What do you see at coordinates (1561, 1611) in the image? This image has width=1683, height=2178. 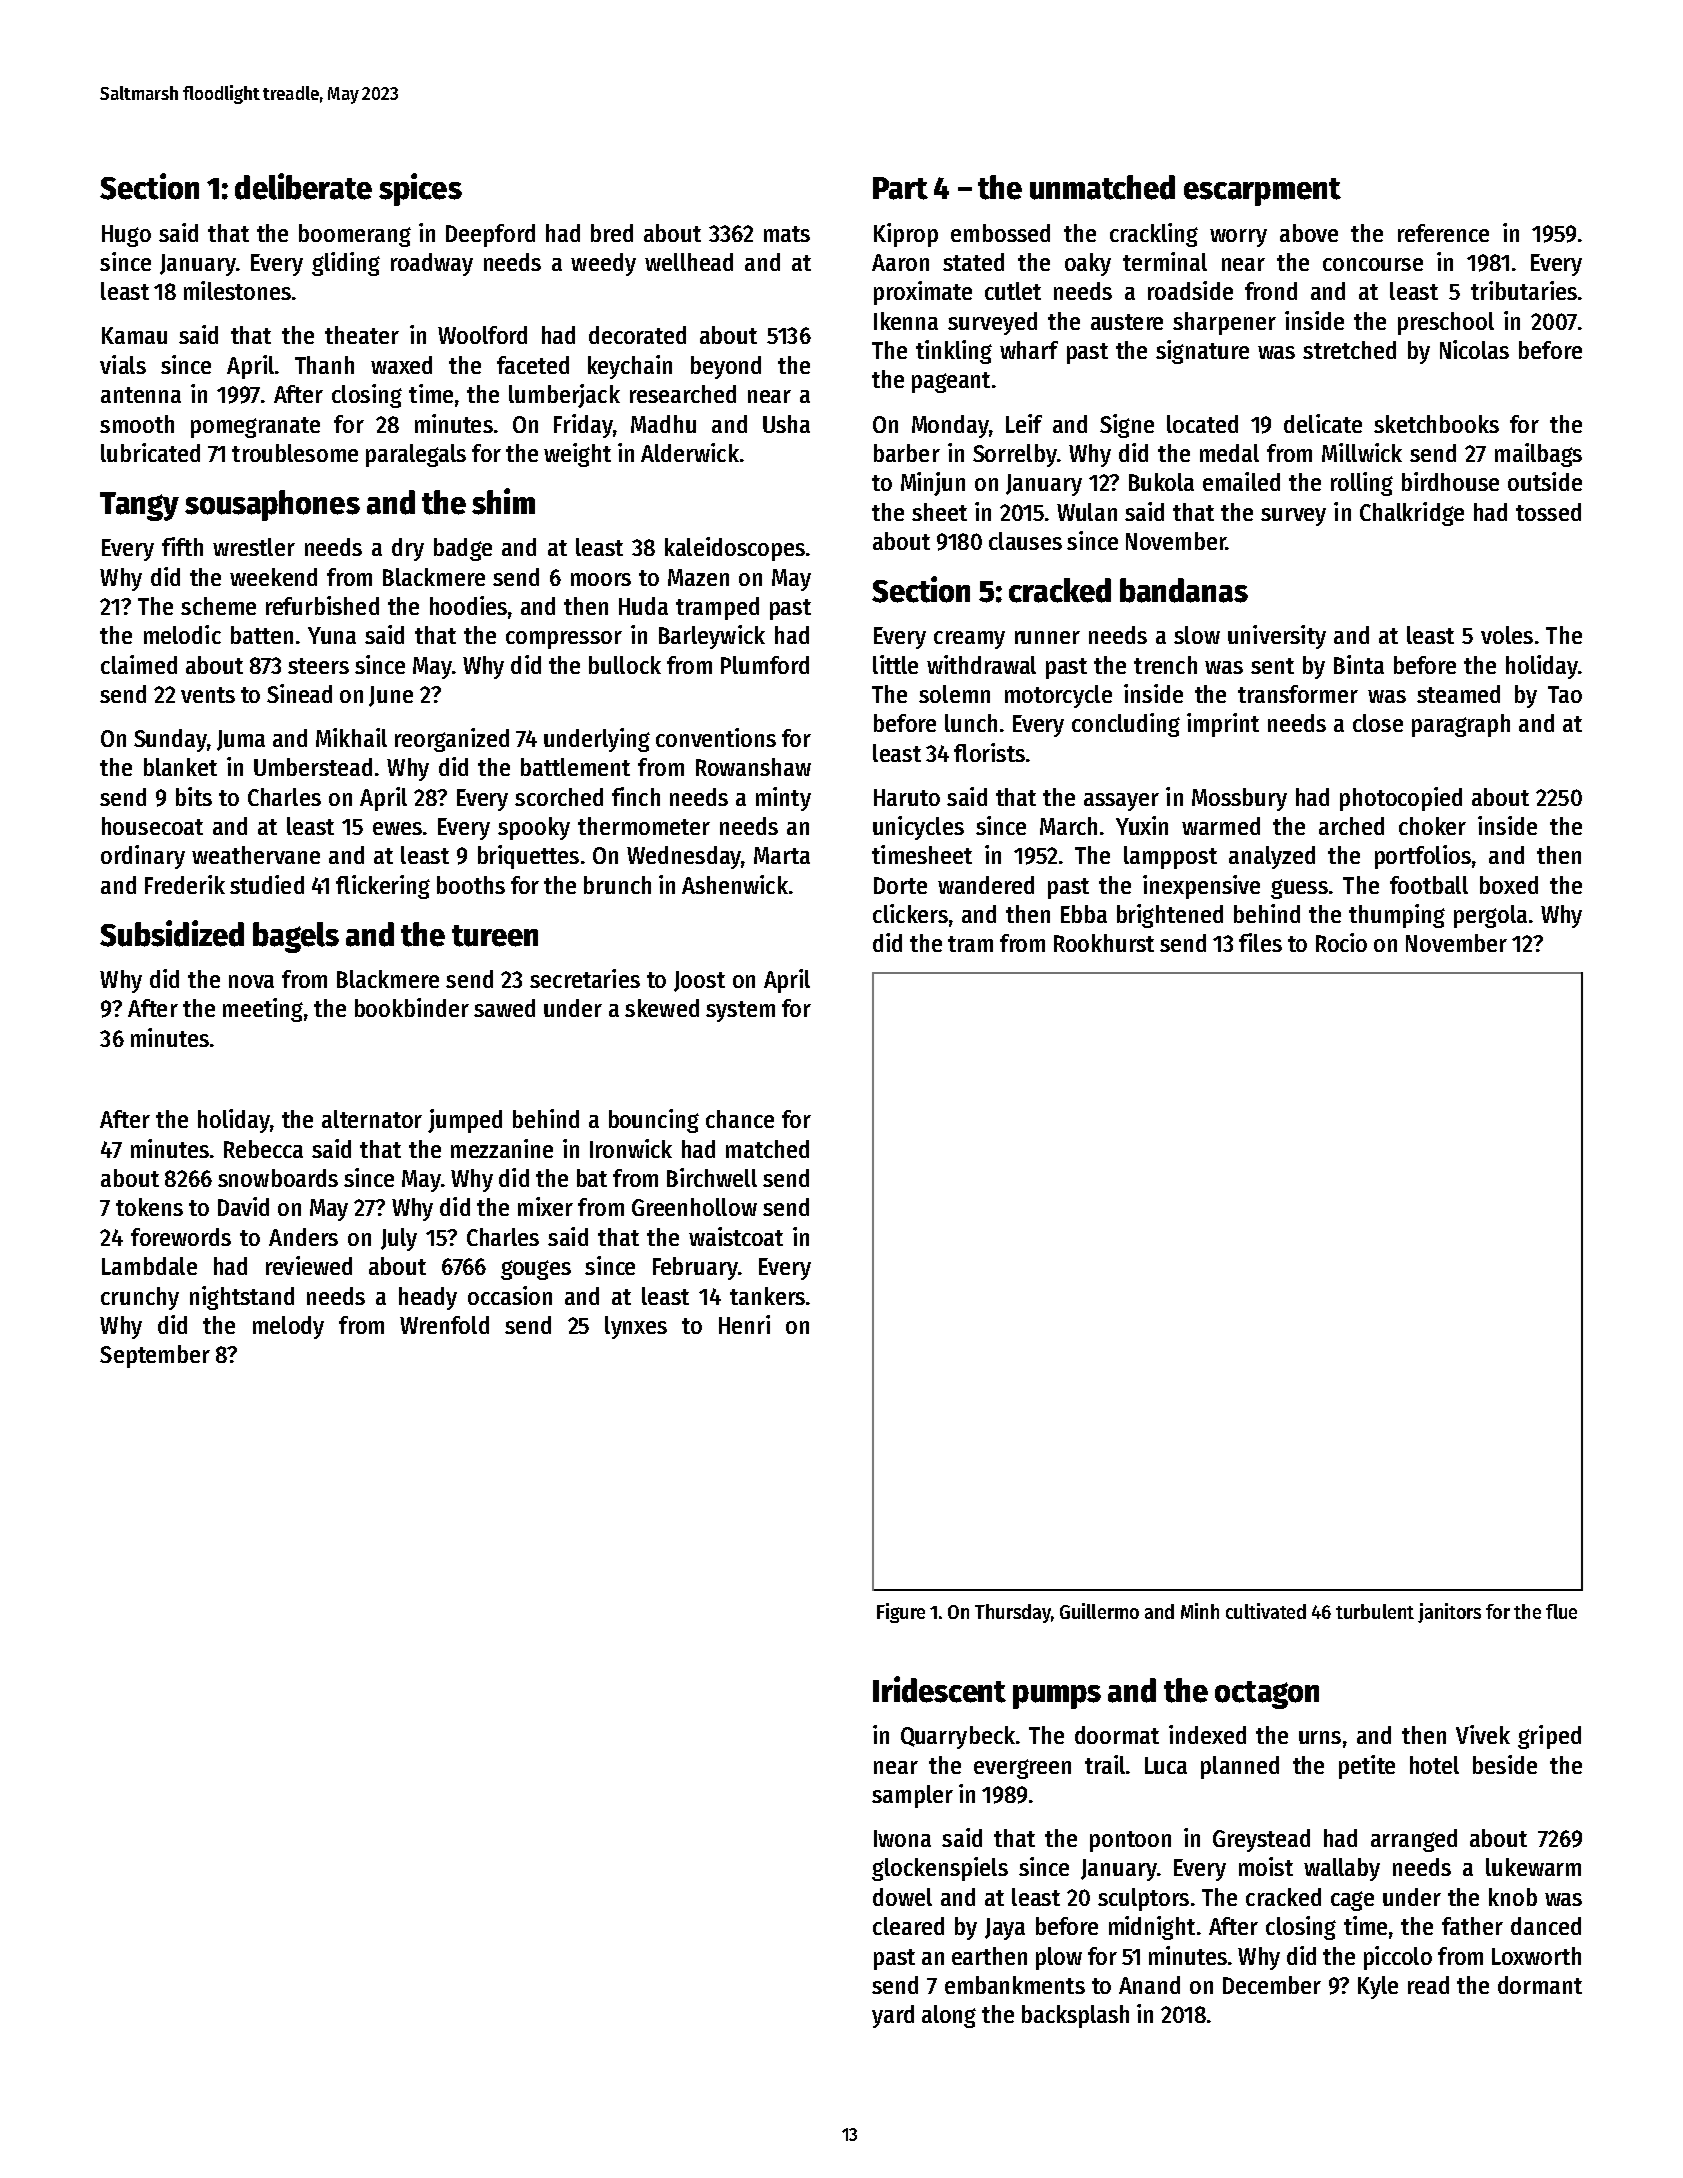 I see `flue` at bounding box center [1561, 1611].
